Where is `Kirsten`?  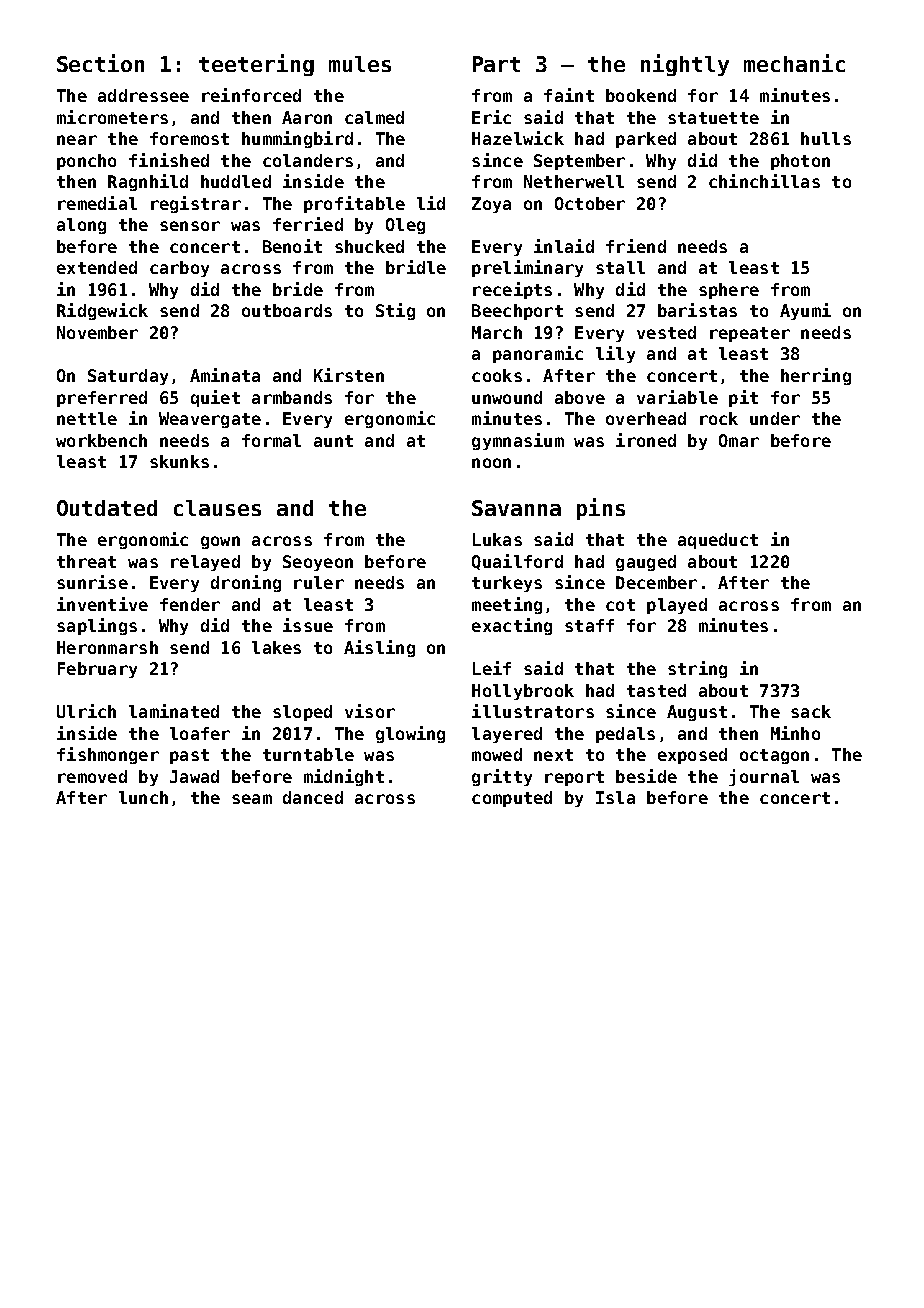 Kirsten is located at coordinates (349, 375).
